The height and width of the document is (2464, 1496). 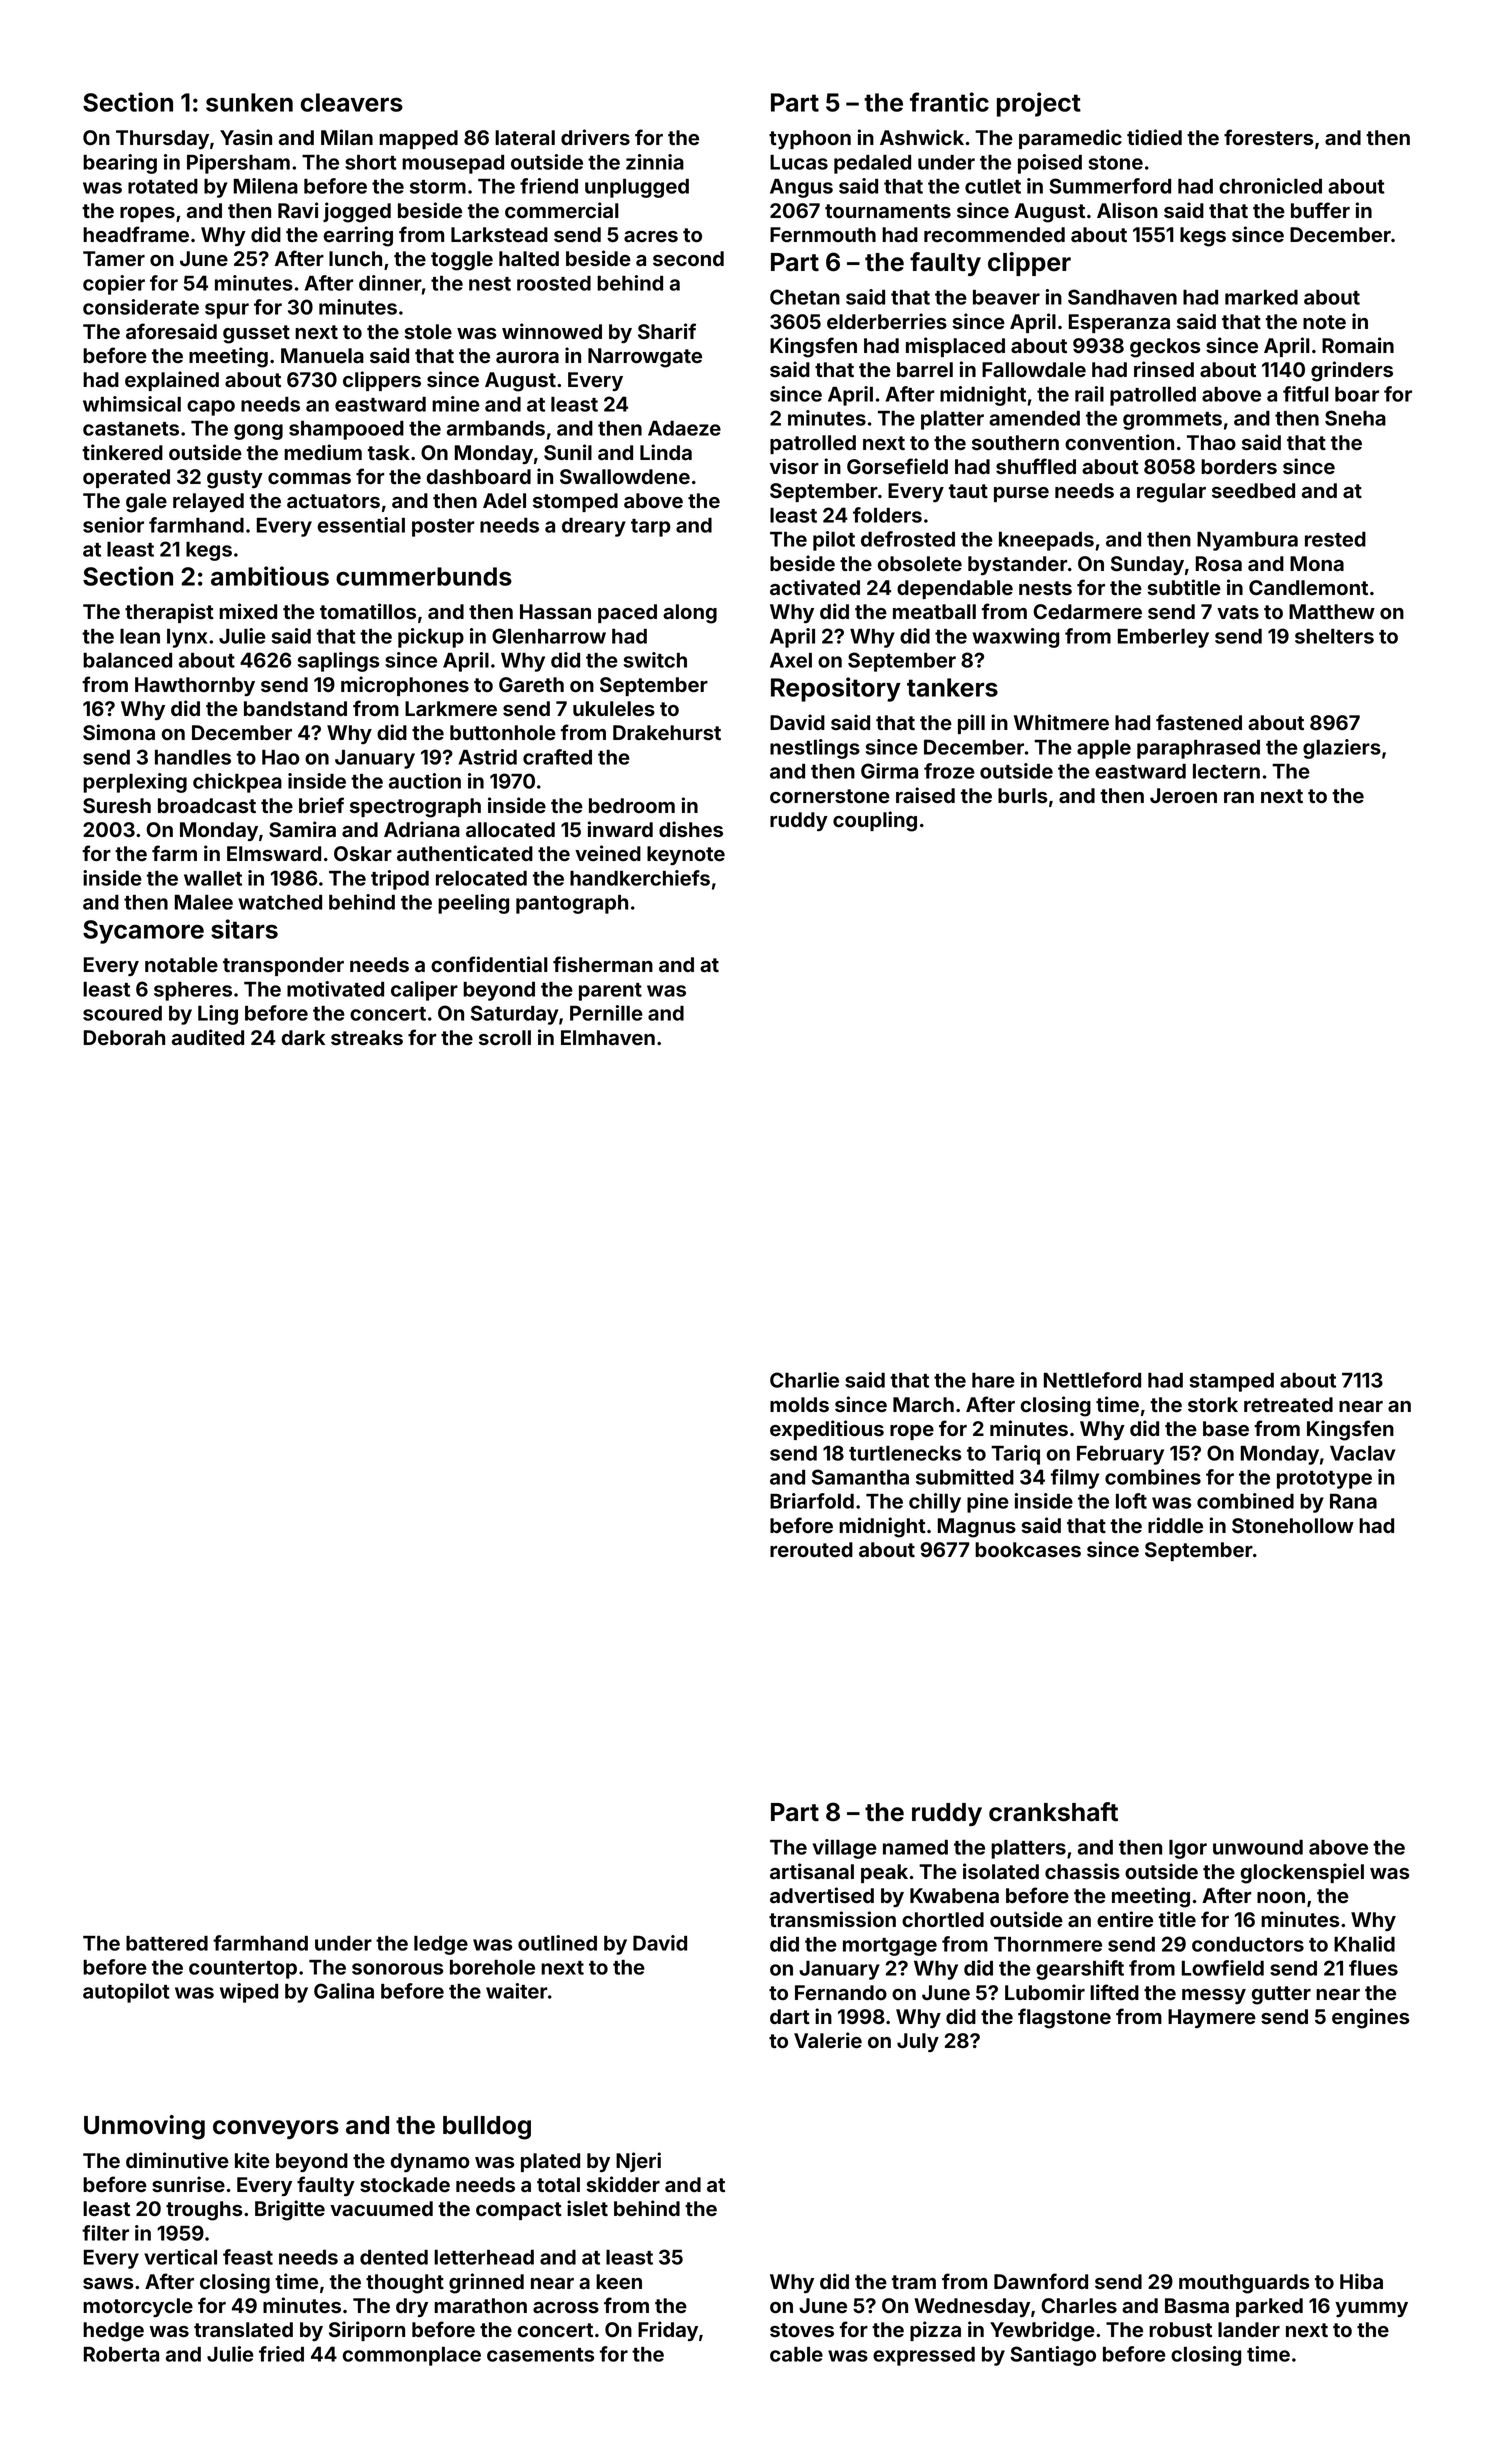 What do you see at coordinates (799, 1404) in the document?
I see `molds` at bounding box center [799, 1404].
